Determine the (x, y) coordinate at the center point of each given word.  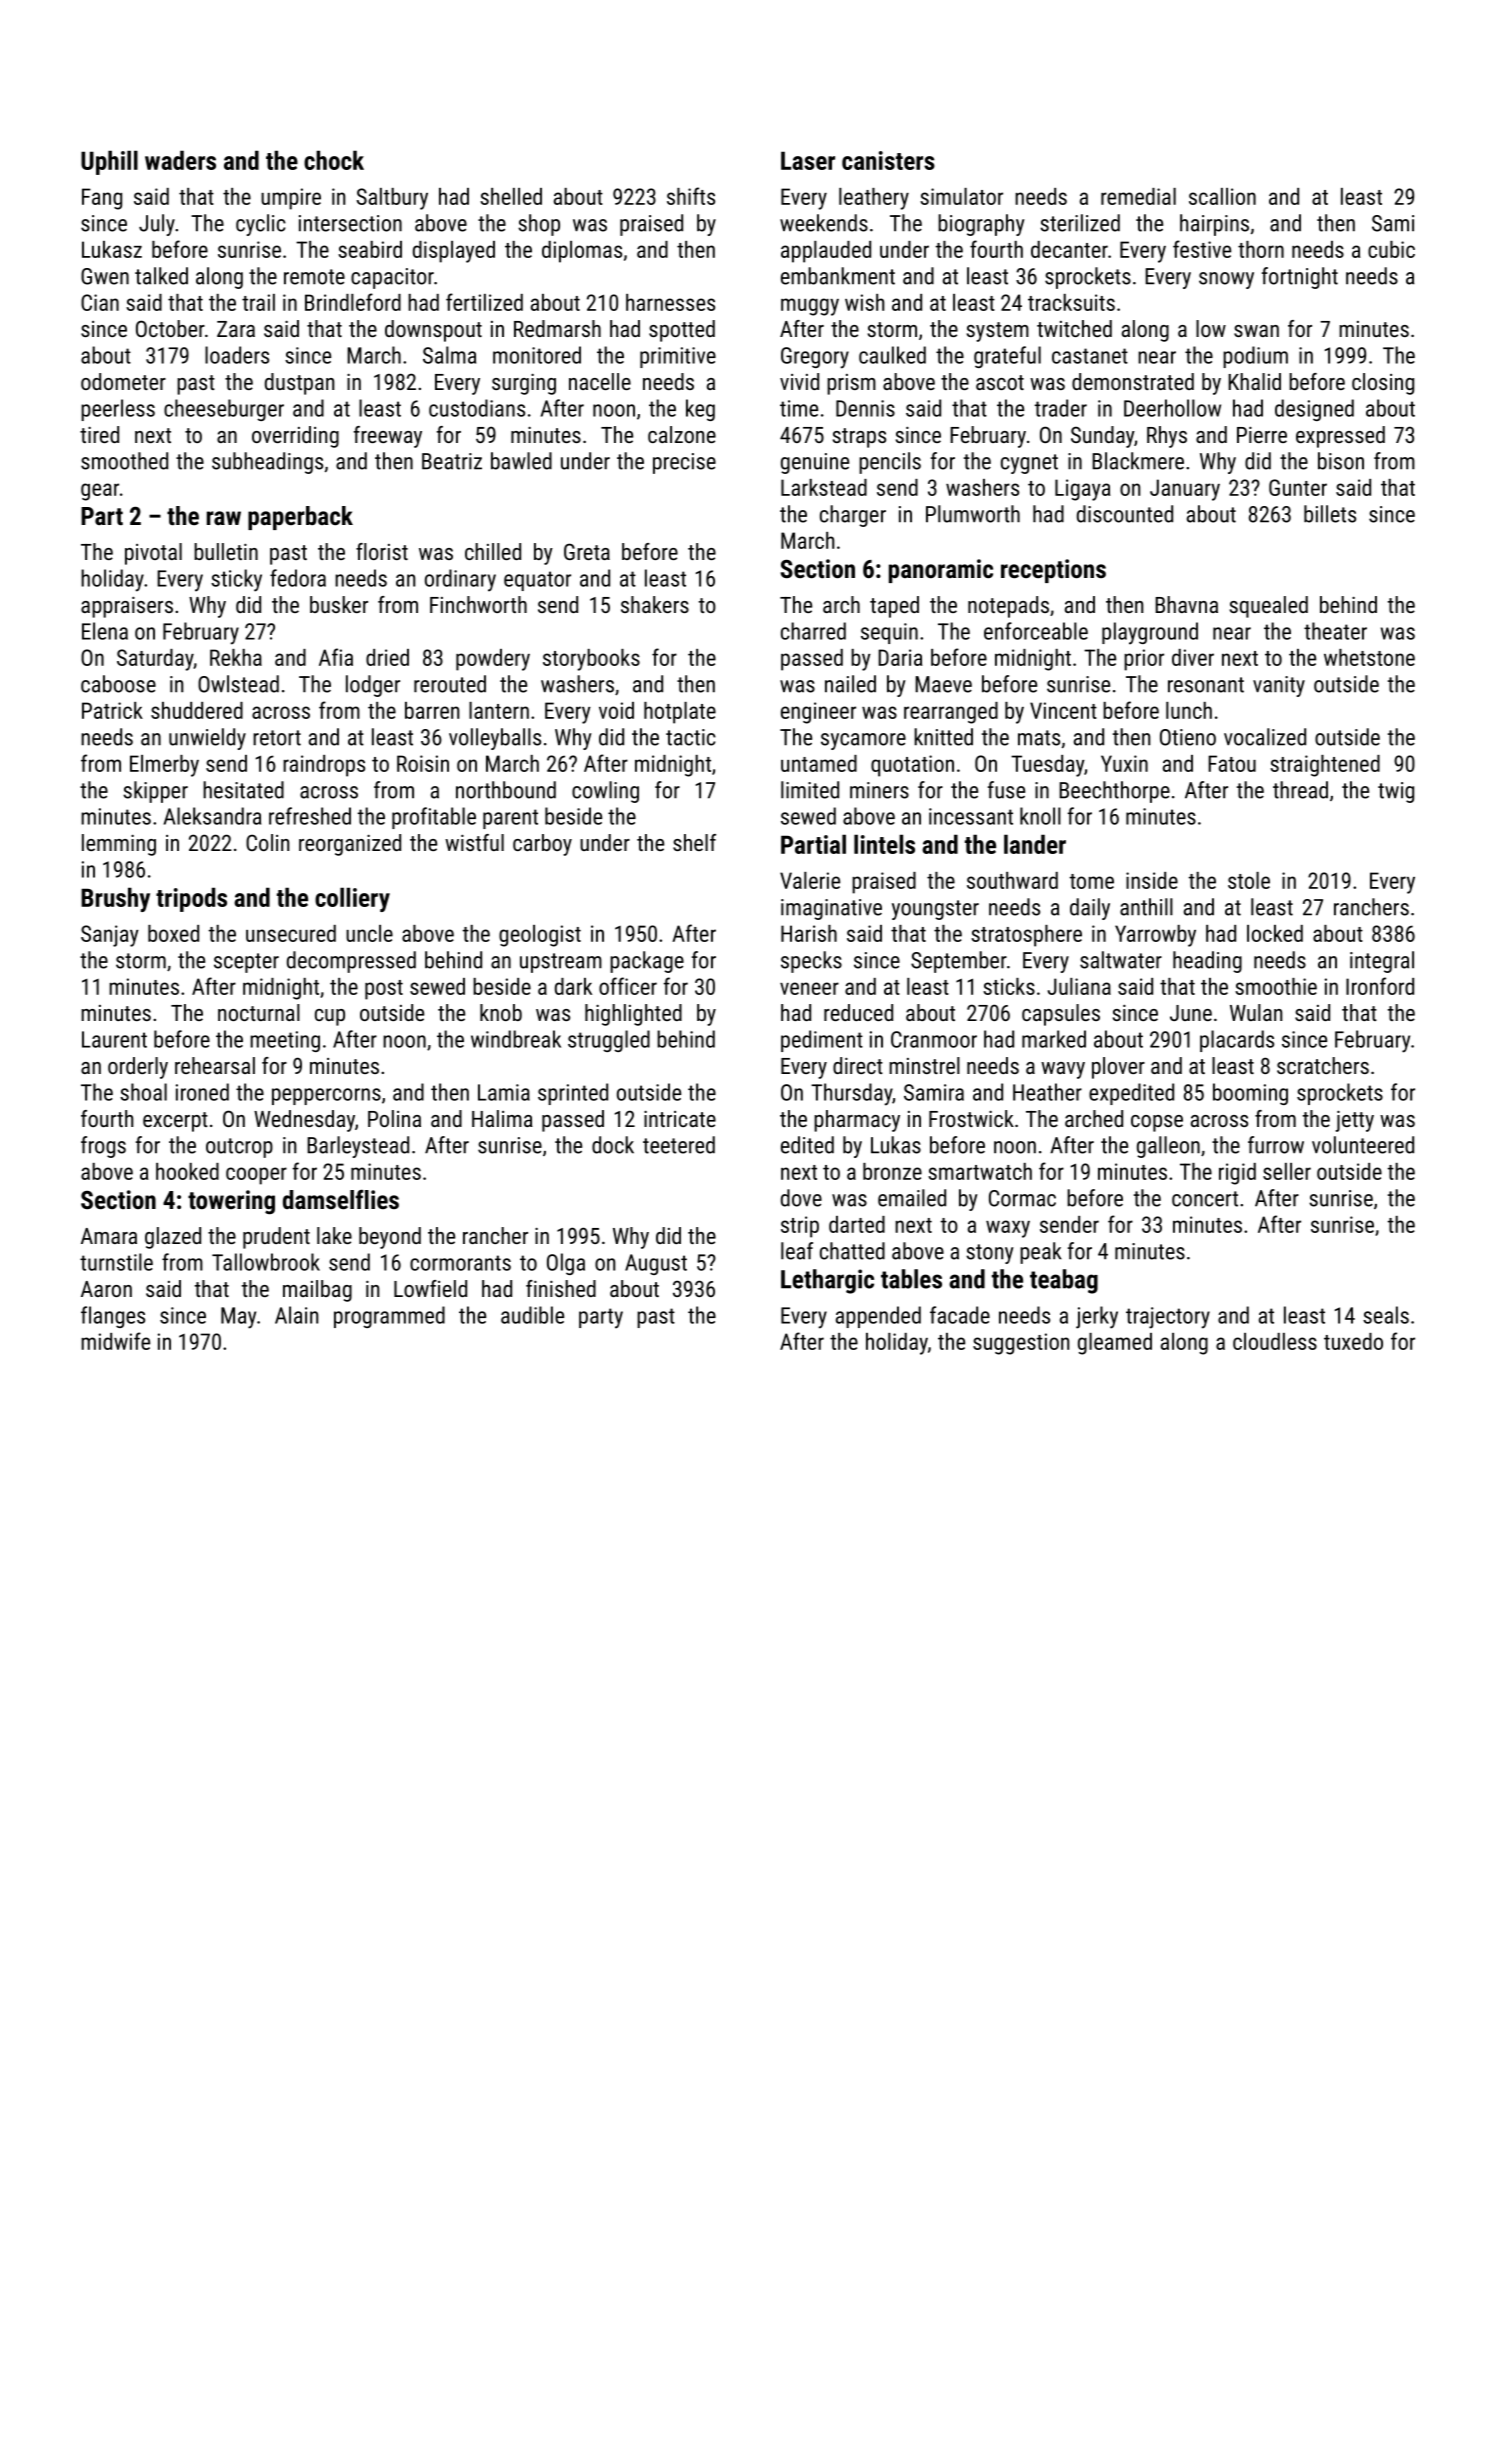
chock (334, 160)
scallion (1222, 196)
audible (532, 1315)
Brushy (115, 899)
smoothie (1276, 986)
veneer (809, 988)
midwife (115, 1341)
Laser (808, 160)
